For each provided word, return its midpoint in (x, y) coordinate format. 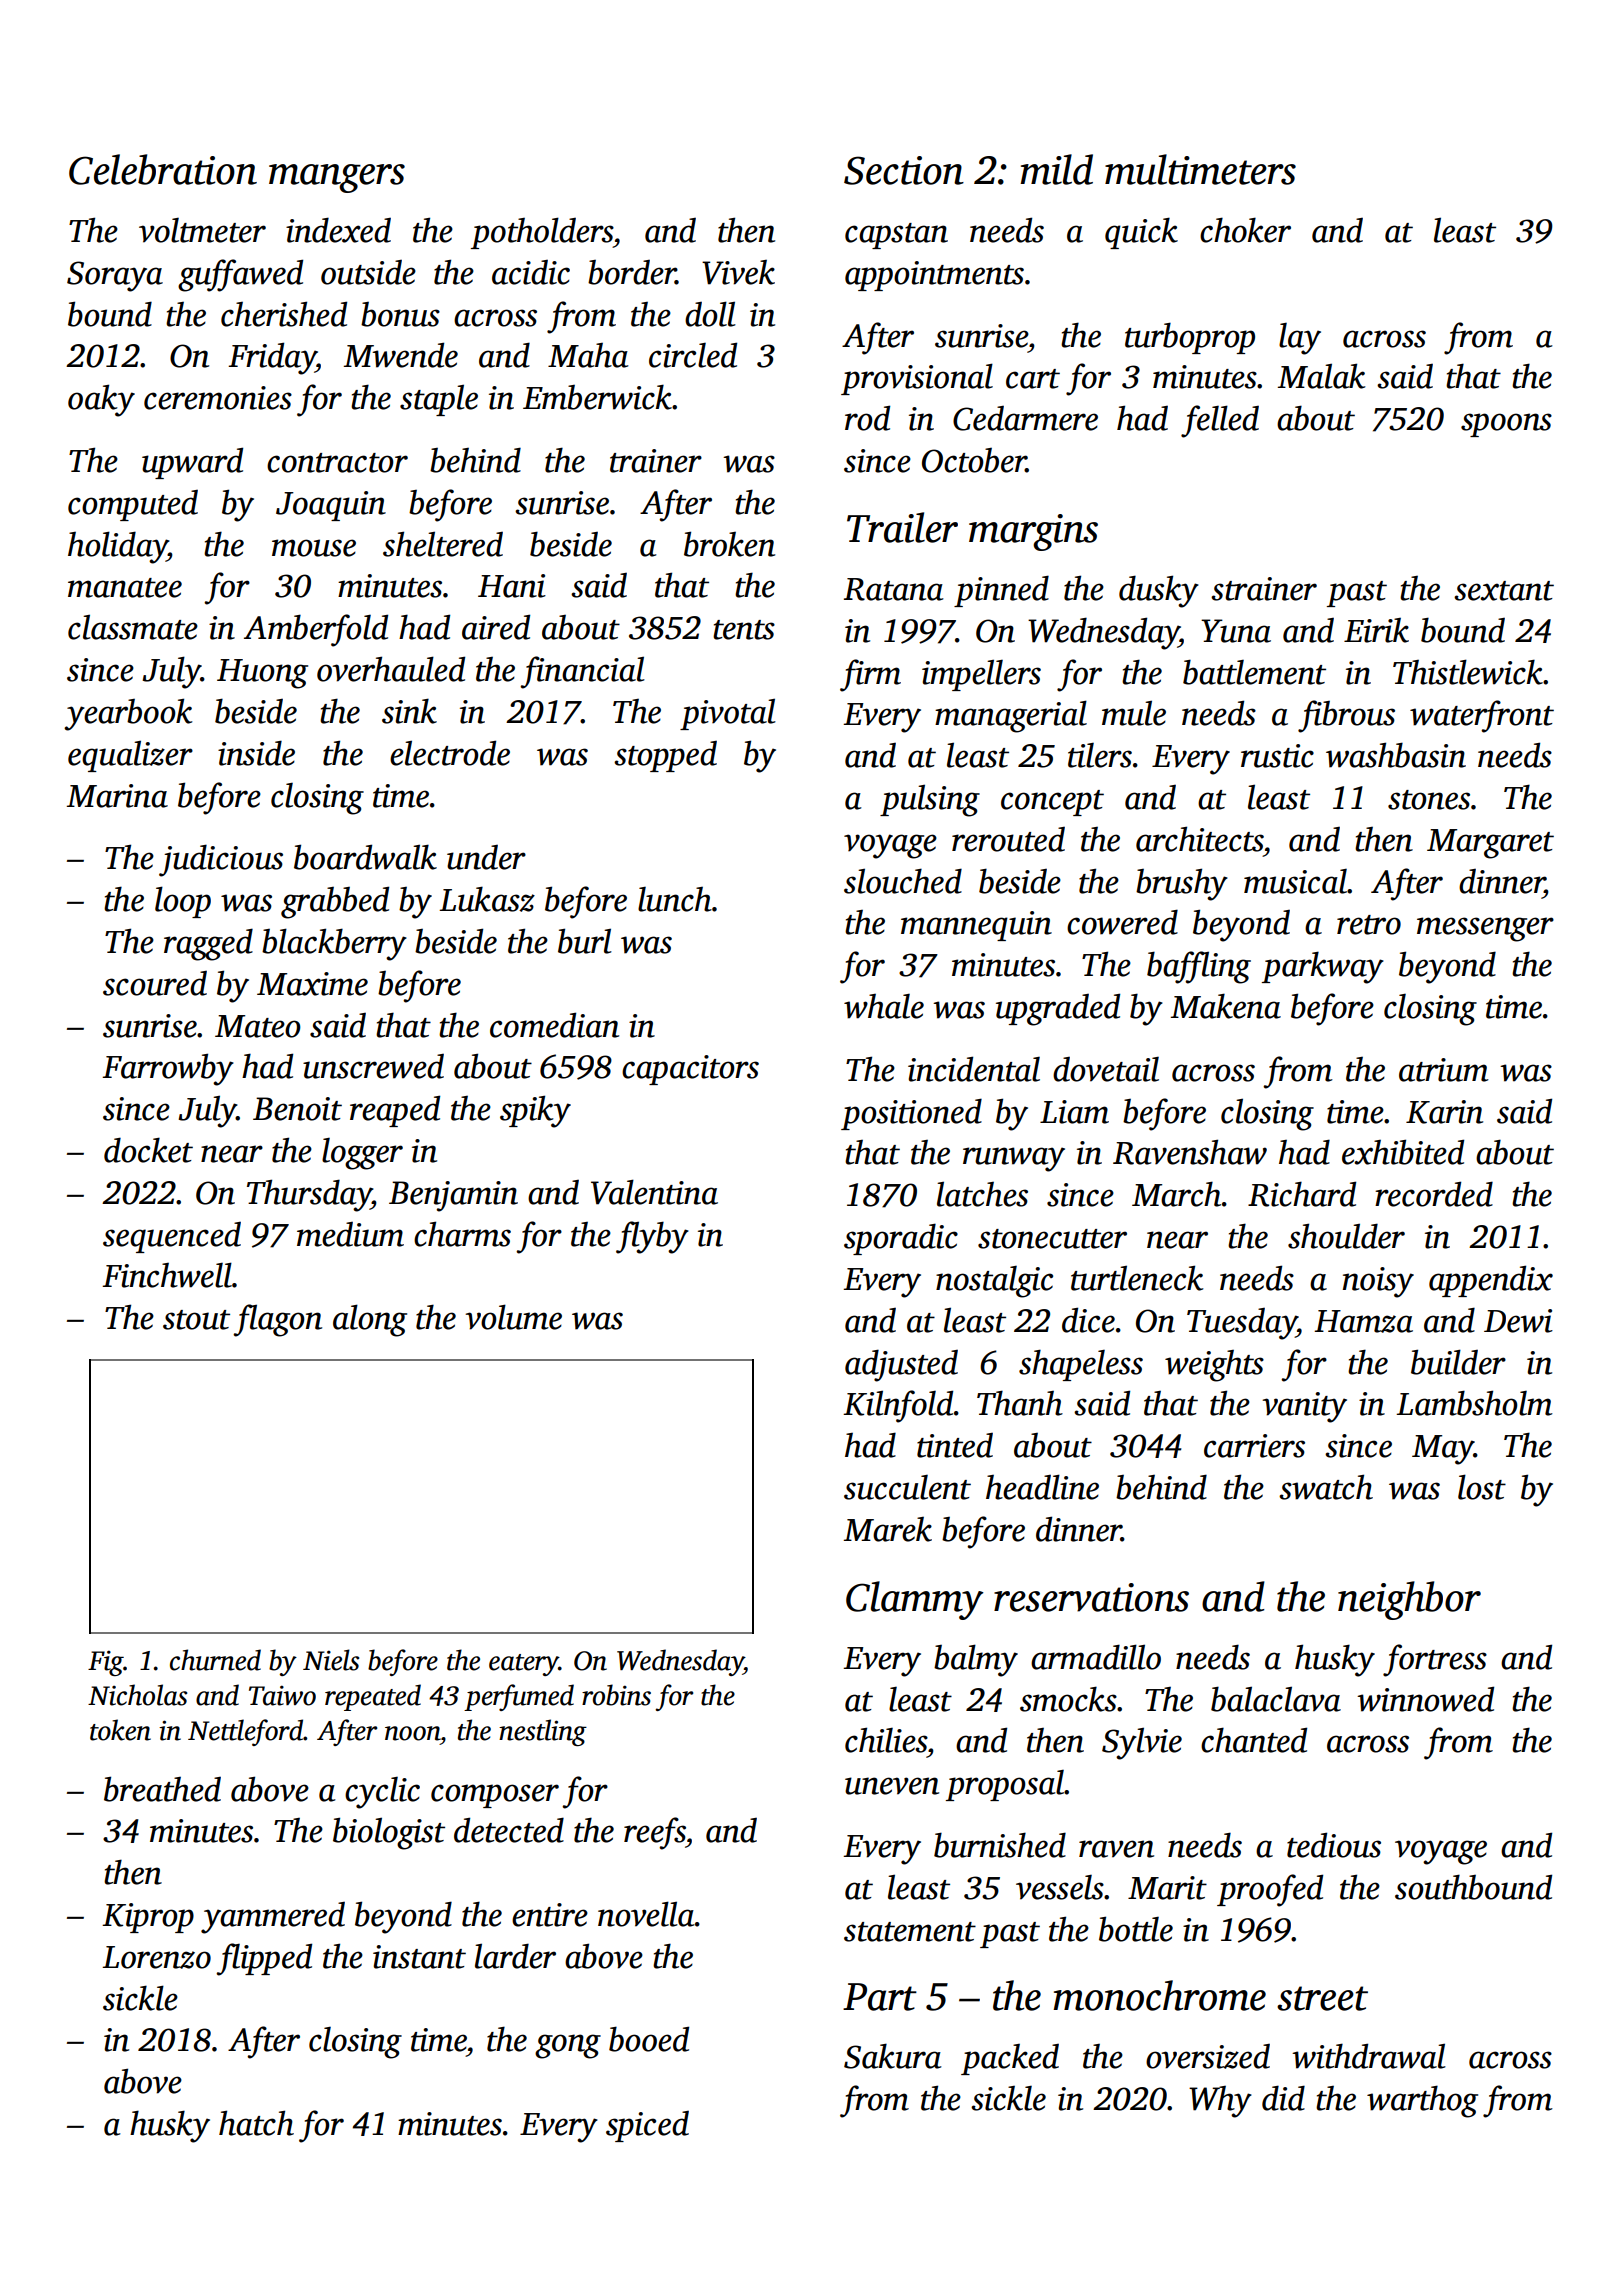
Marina (117, 796)
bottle (1136, 1929)
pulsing (930, 800)
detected (509, 1830)
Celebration (163, 169)
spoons (1506, 425)
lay (1300, 339)
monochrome (1159, 1995)
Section (904, 170)
